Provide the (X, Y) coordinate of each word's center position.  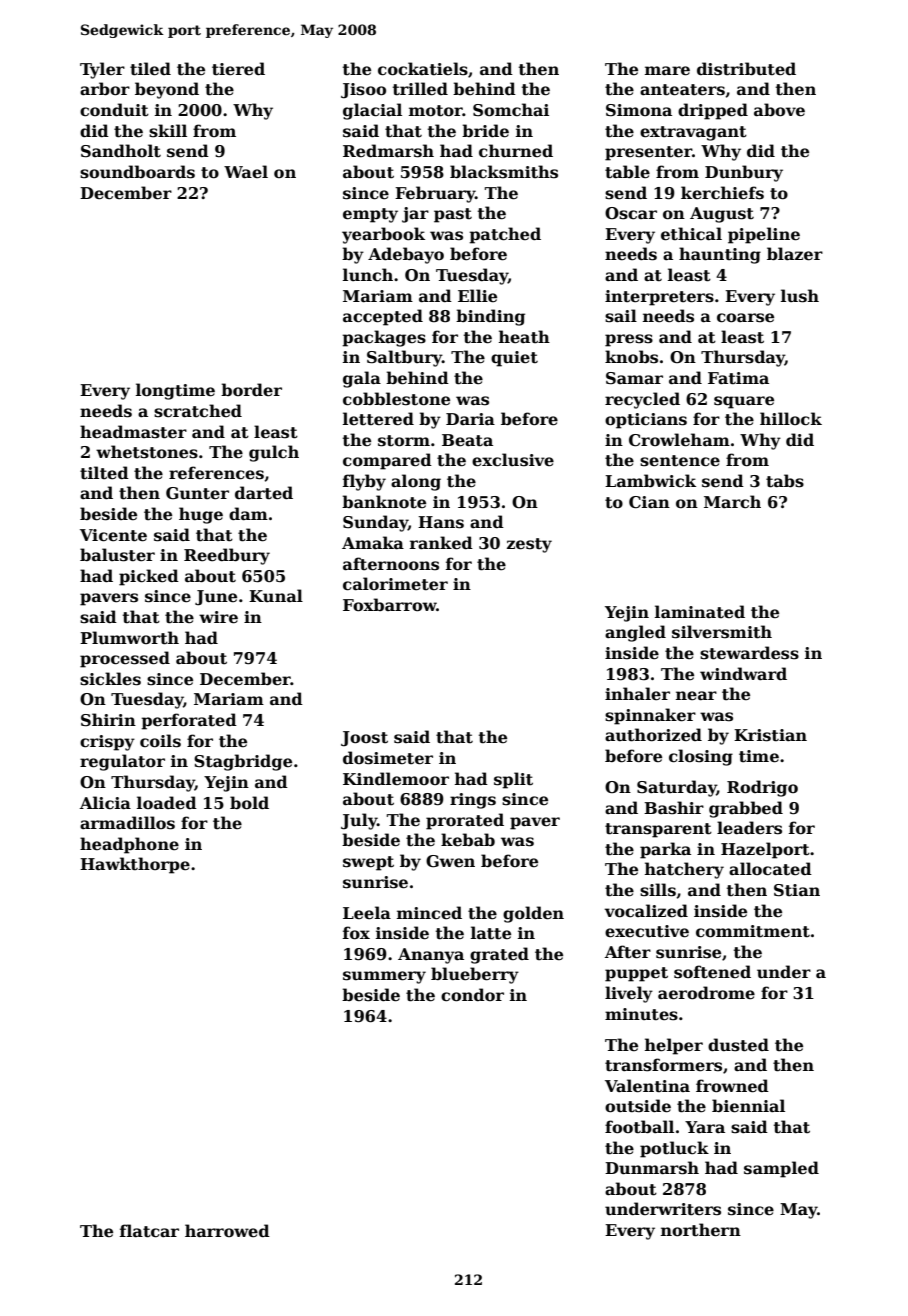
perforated (189, 721)
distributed (746, 69)
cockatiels (423, 69)
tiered (238, 69)
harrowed (227, 1231)
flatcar (149, 1231)
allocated (770, 869)
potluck (674, 1149)
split (513, 780)
